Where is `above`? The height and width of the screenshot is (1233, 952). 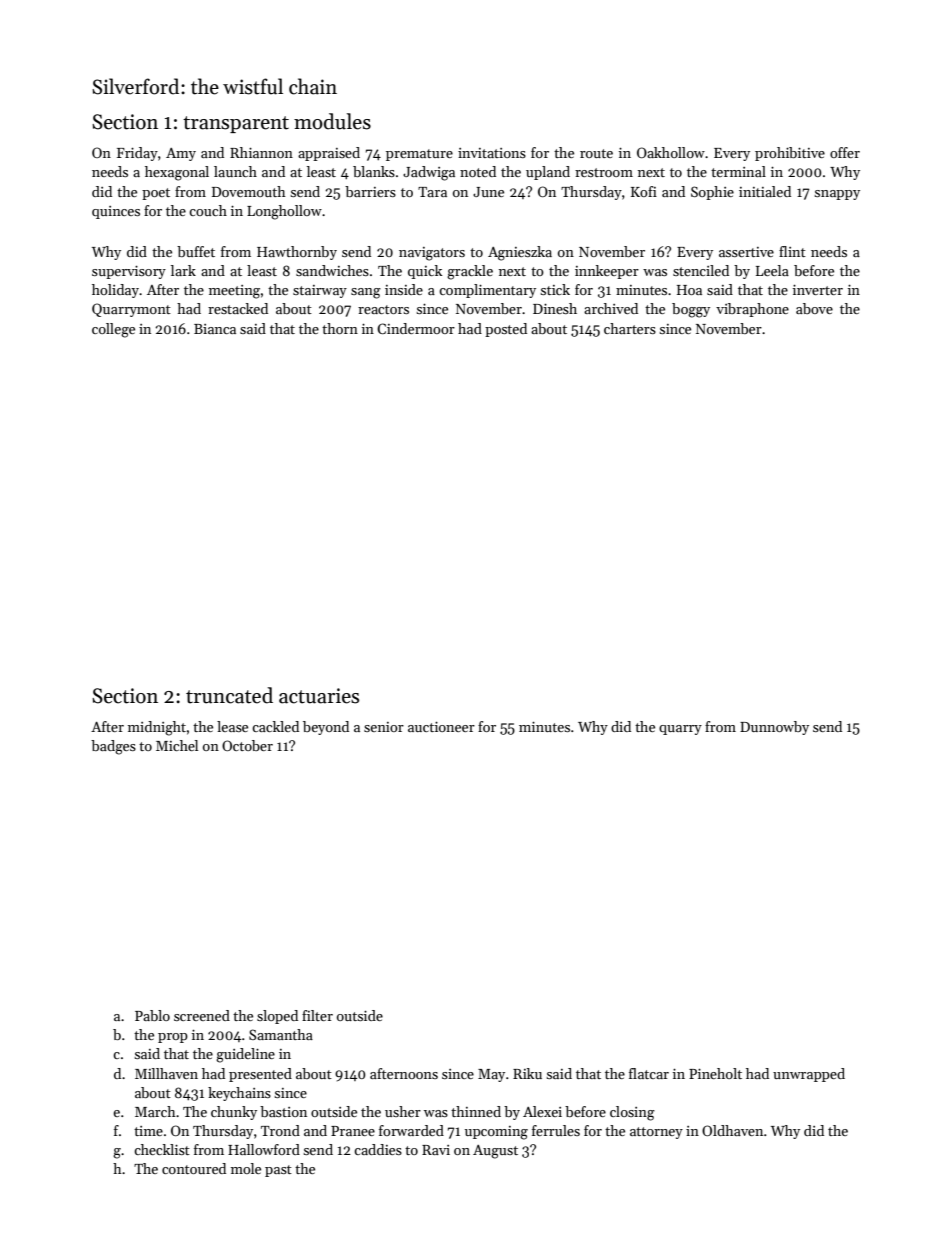 above is located at coordinates (814, 308).
